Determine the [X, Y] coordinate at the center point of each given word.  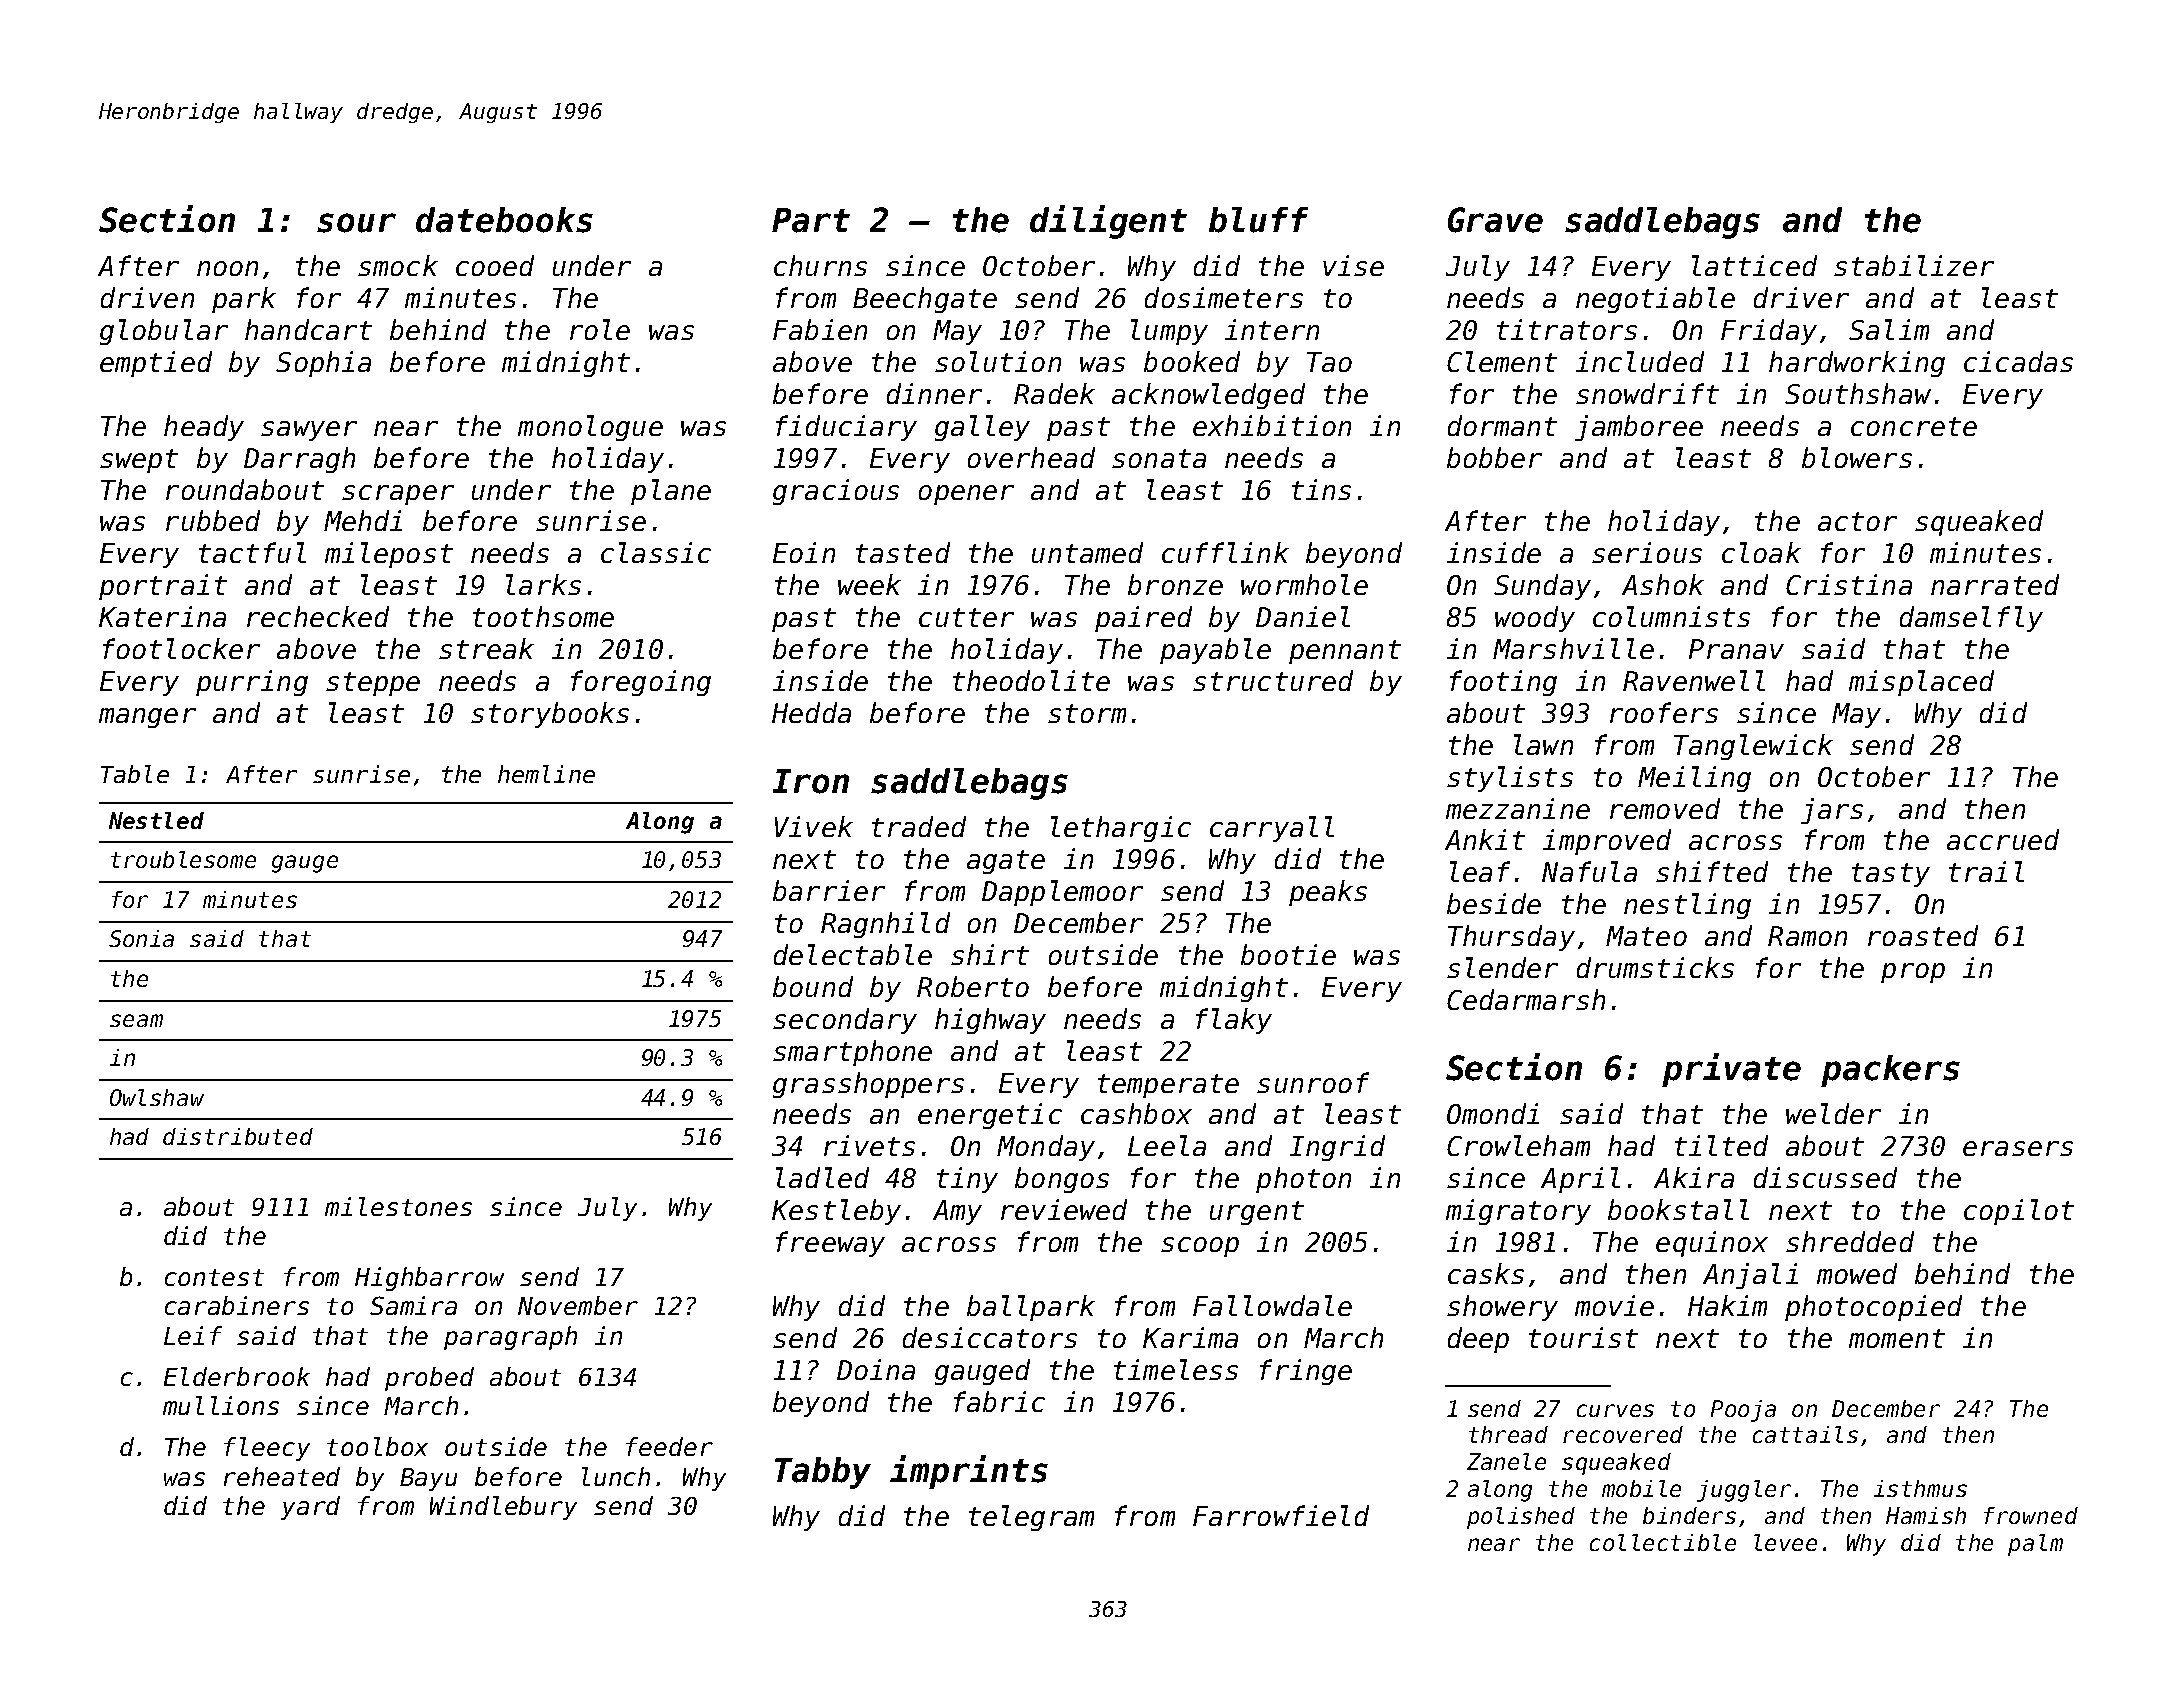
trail [1986, 871]
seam [136, 1020]
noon [227, 268]
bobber [1494, 457]
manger [147, 718]
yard [310, 1508]
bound [813, 986]
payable [1215, 651]
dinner [934, 393]
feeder [669, 1446]
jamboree [1639, 428]
